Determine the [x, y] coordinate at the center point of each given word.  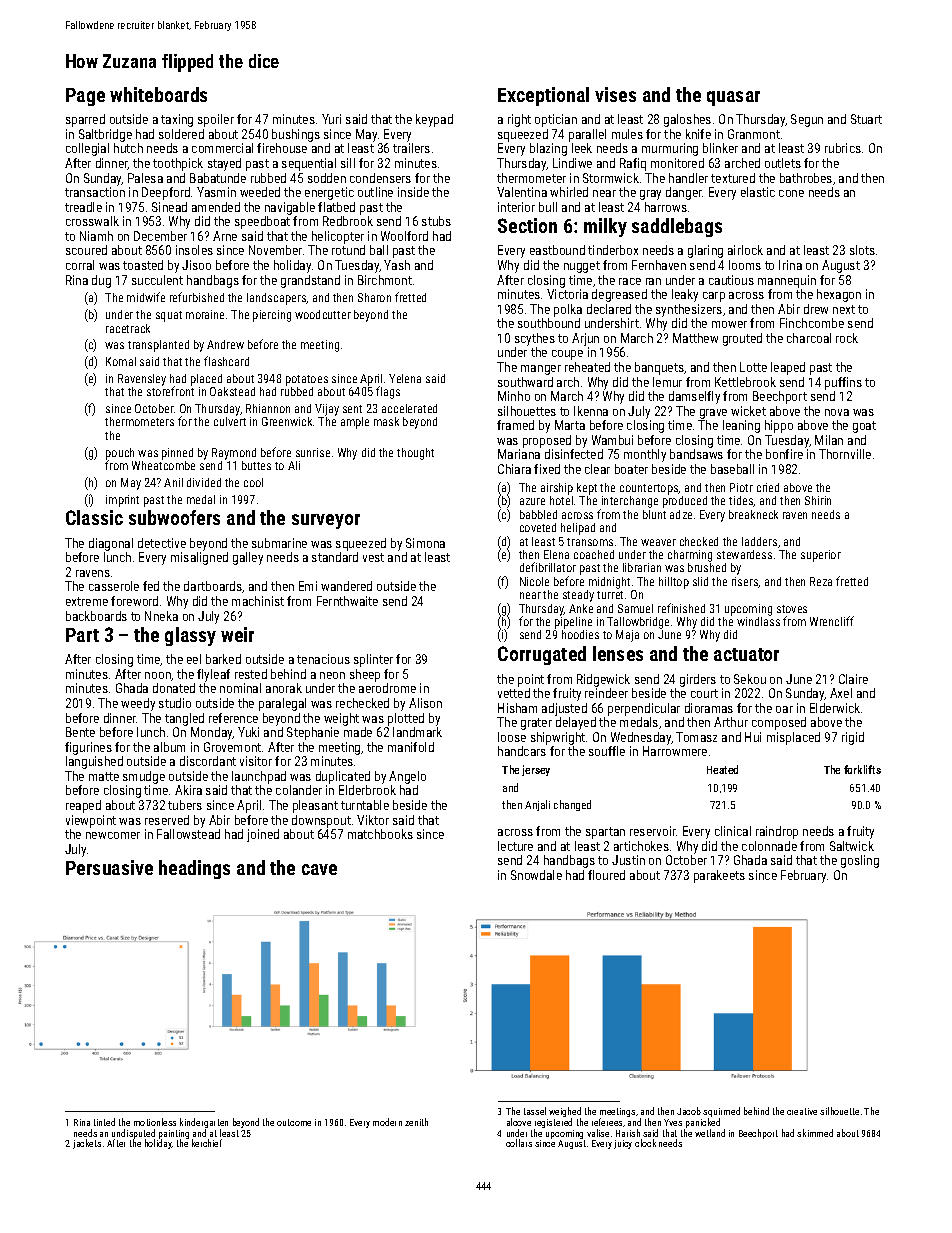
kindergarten [204, 1123]
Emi [308, 586]
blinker [720, 148]
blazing [548, 149]
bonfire [784, 454]
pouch [120, 454]
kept [587, 489]
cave [319, 869]
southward [525, 382]
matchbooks [380, 834]
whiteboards [158, 94]
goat [864, 427]
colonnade [769, 846]
